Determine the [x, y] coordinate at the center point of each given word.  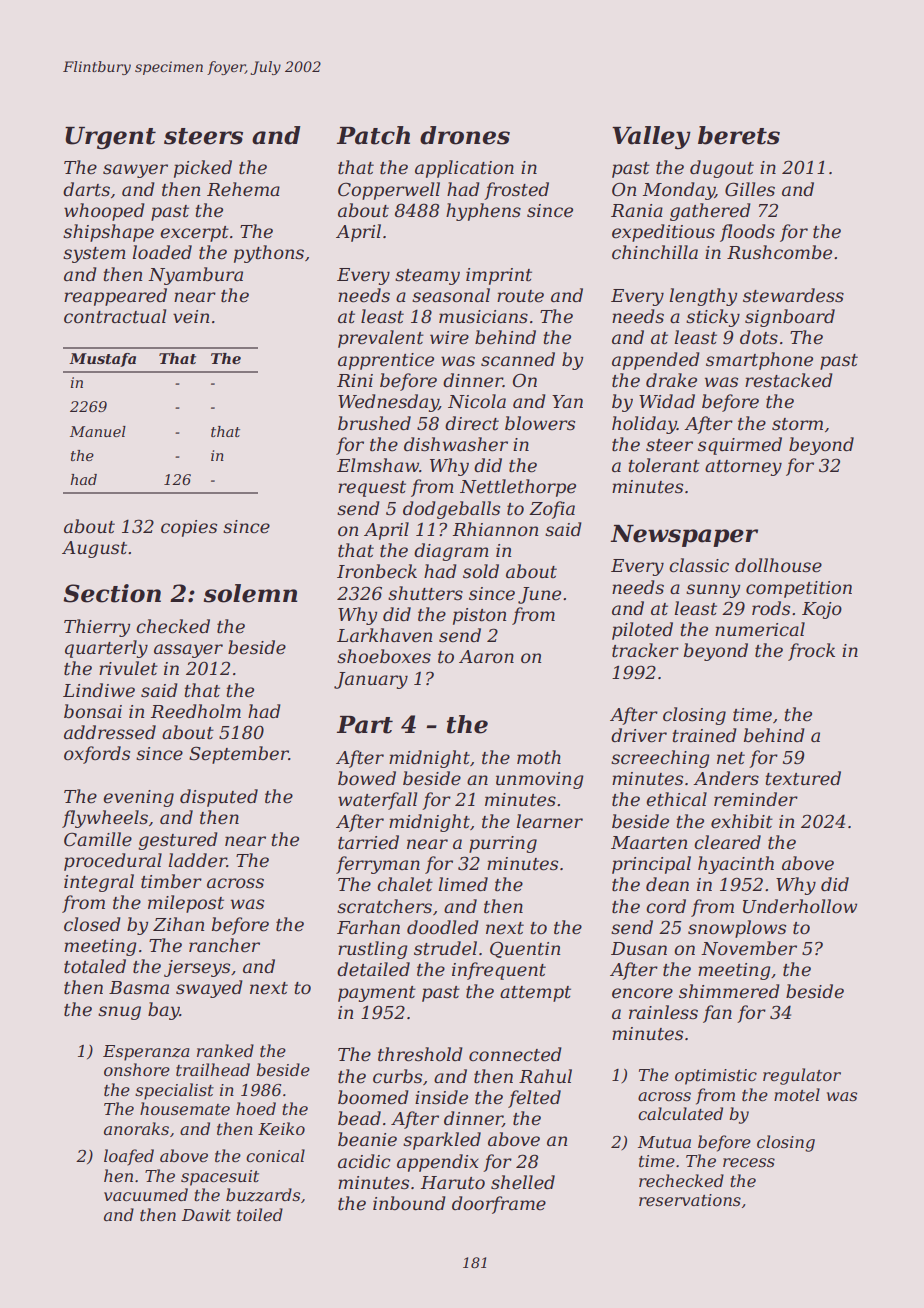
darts [86, 189]
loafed [129, 1157]
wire [449, 337]
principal [651, 865]
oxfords [97, 755]
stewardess [793, 295]
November [749, 948]
